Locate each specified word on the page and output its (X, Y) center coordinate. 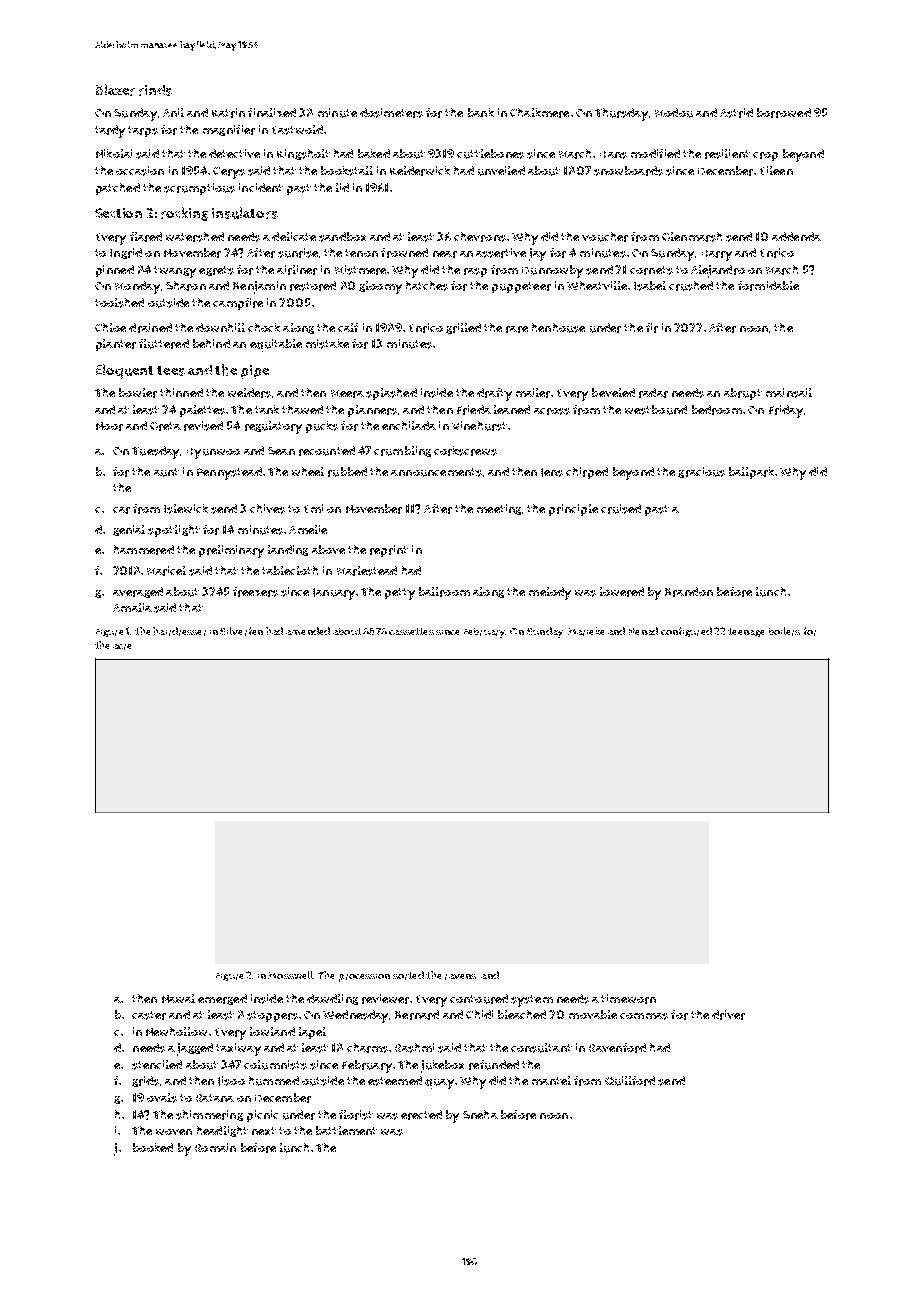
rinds (155, 90)
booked (153, 1147)
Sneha (480, 1114)
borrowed (784, 113)
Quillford (630, 1081)
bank (481, 112)
